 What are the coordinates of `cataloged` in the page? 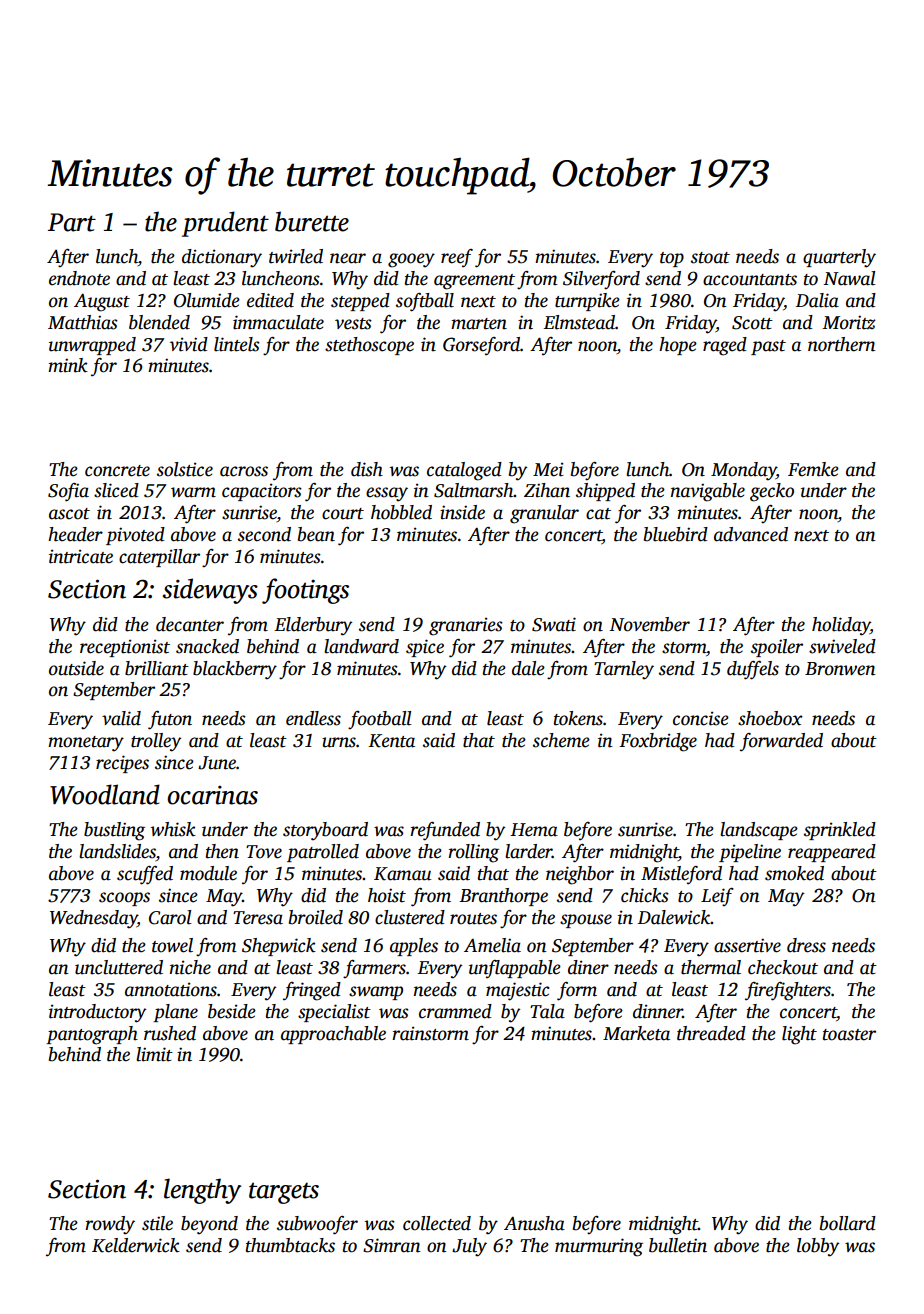 It's located at (464, 471).
